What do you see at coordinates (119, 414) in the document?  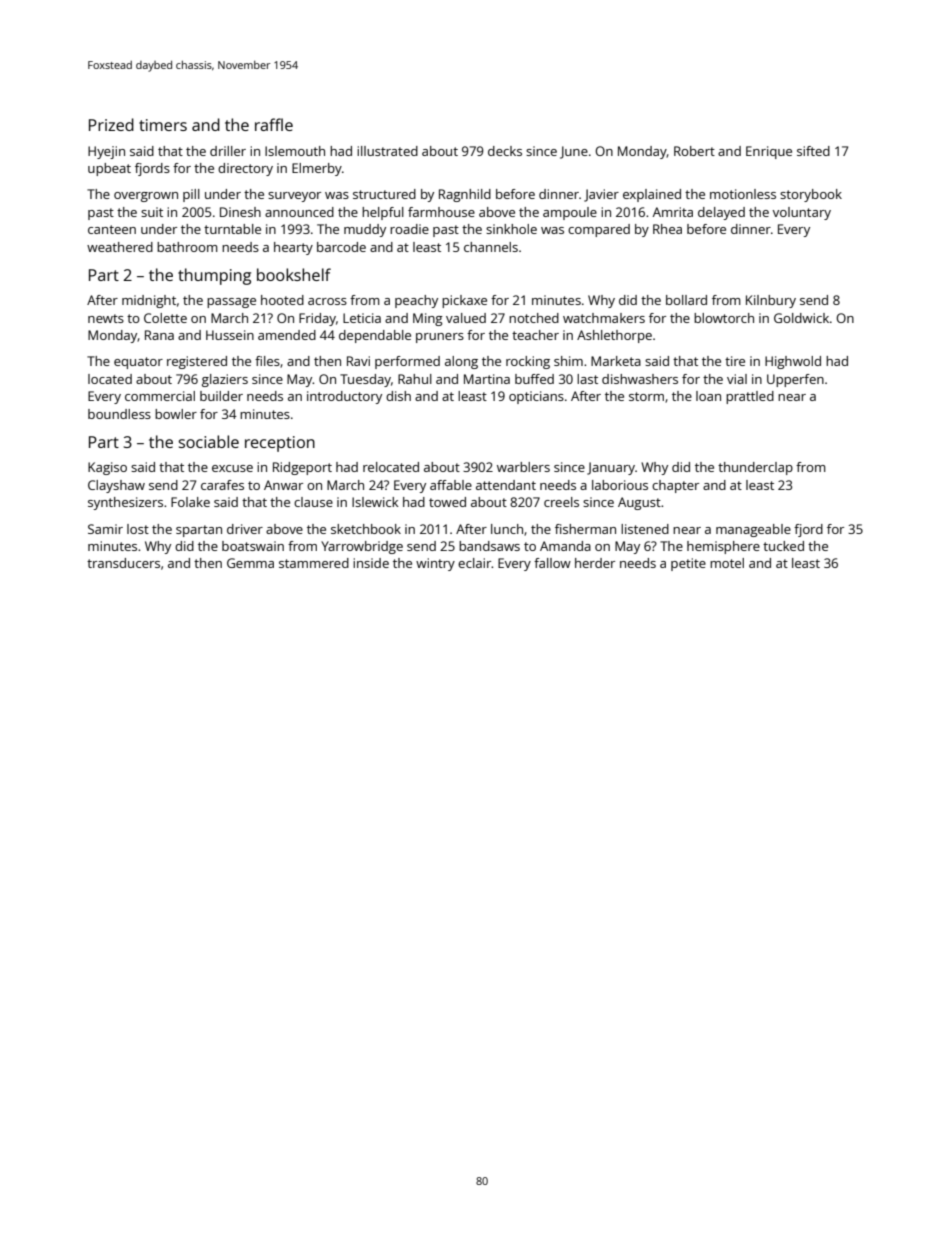 I see `boundless` at bounding box center [119, 414].
